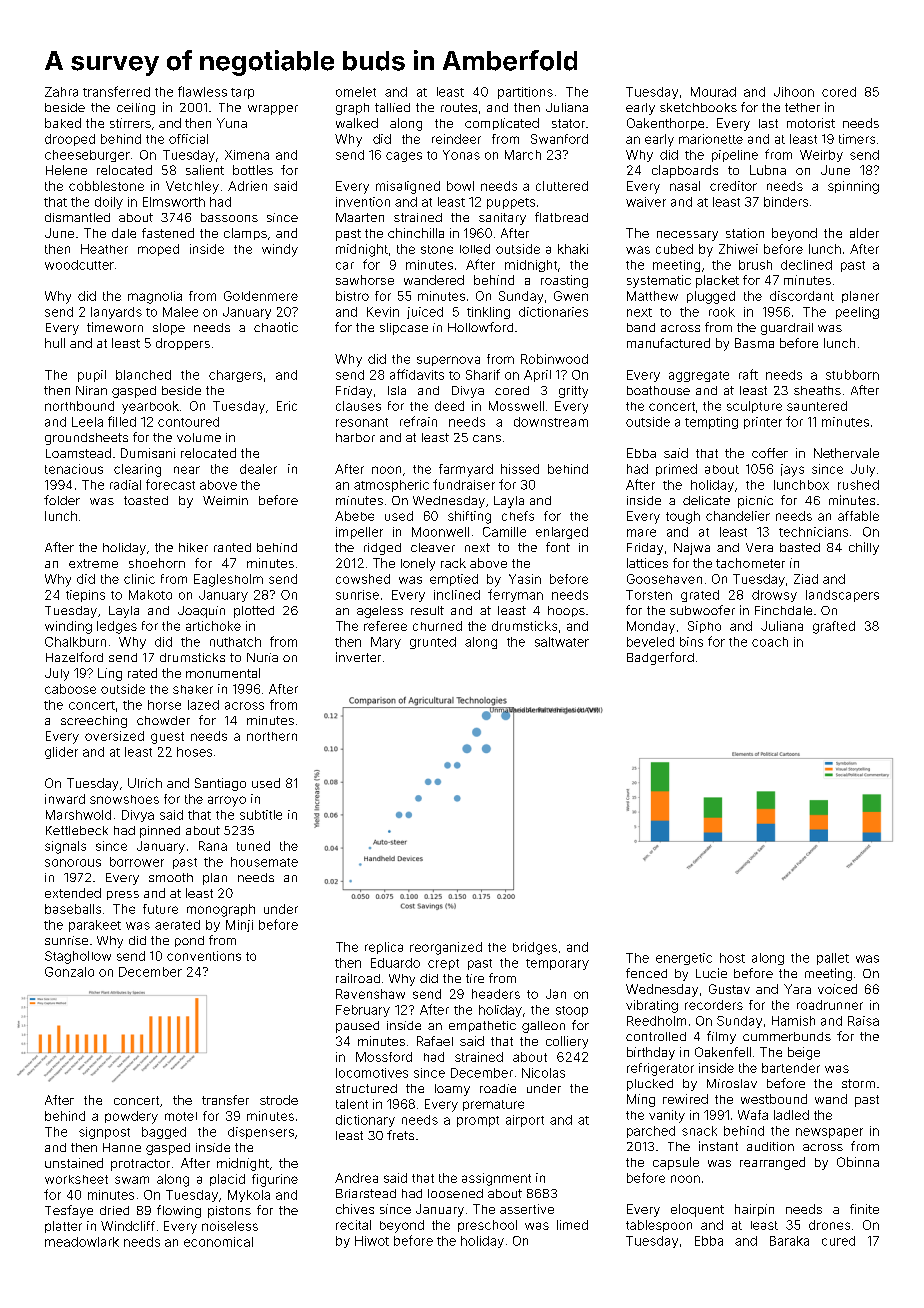  What do you see at coordinates (55, 343) in the screenshot?
I see `hull` at bounding box center [55, 343].
